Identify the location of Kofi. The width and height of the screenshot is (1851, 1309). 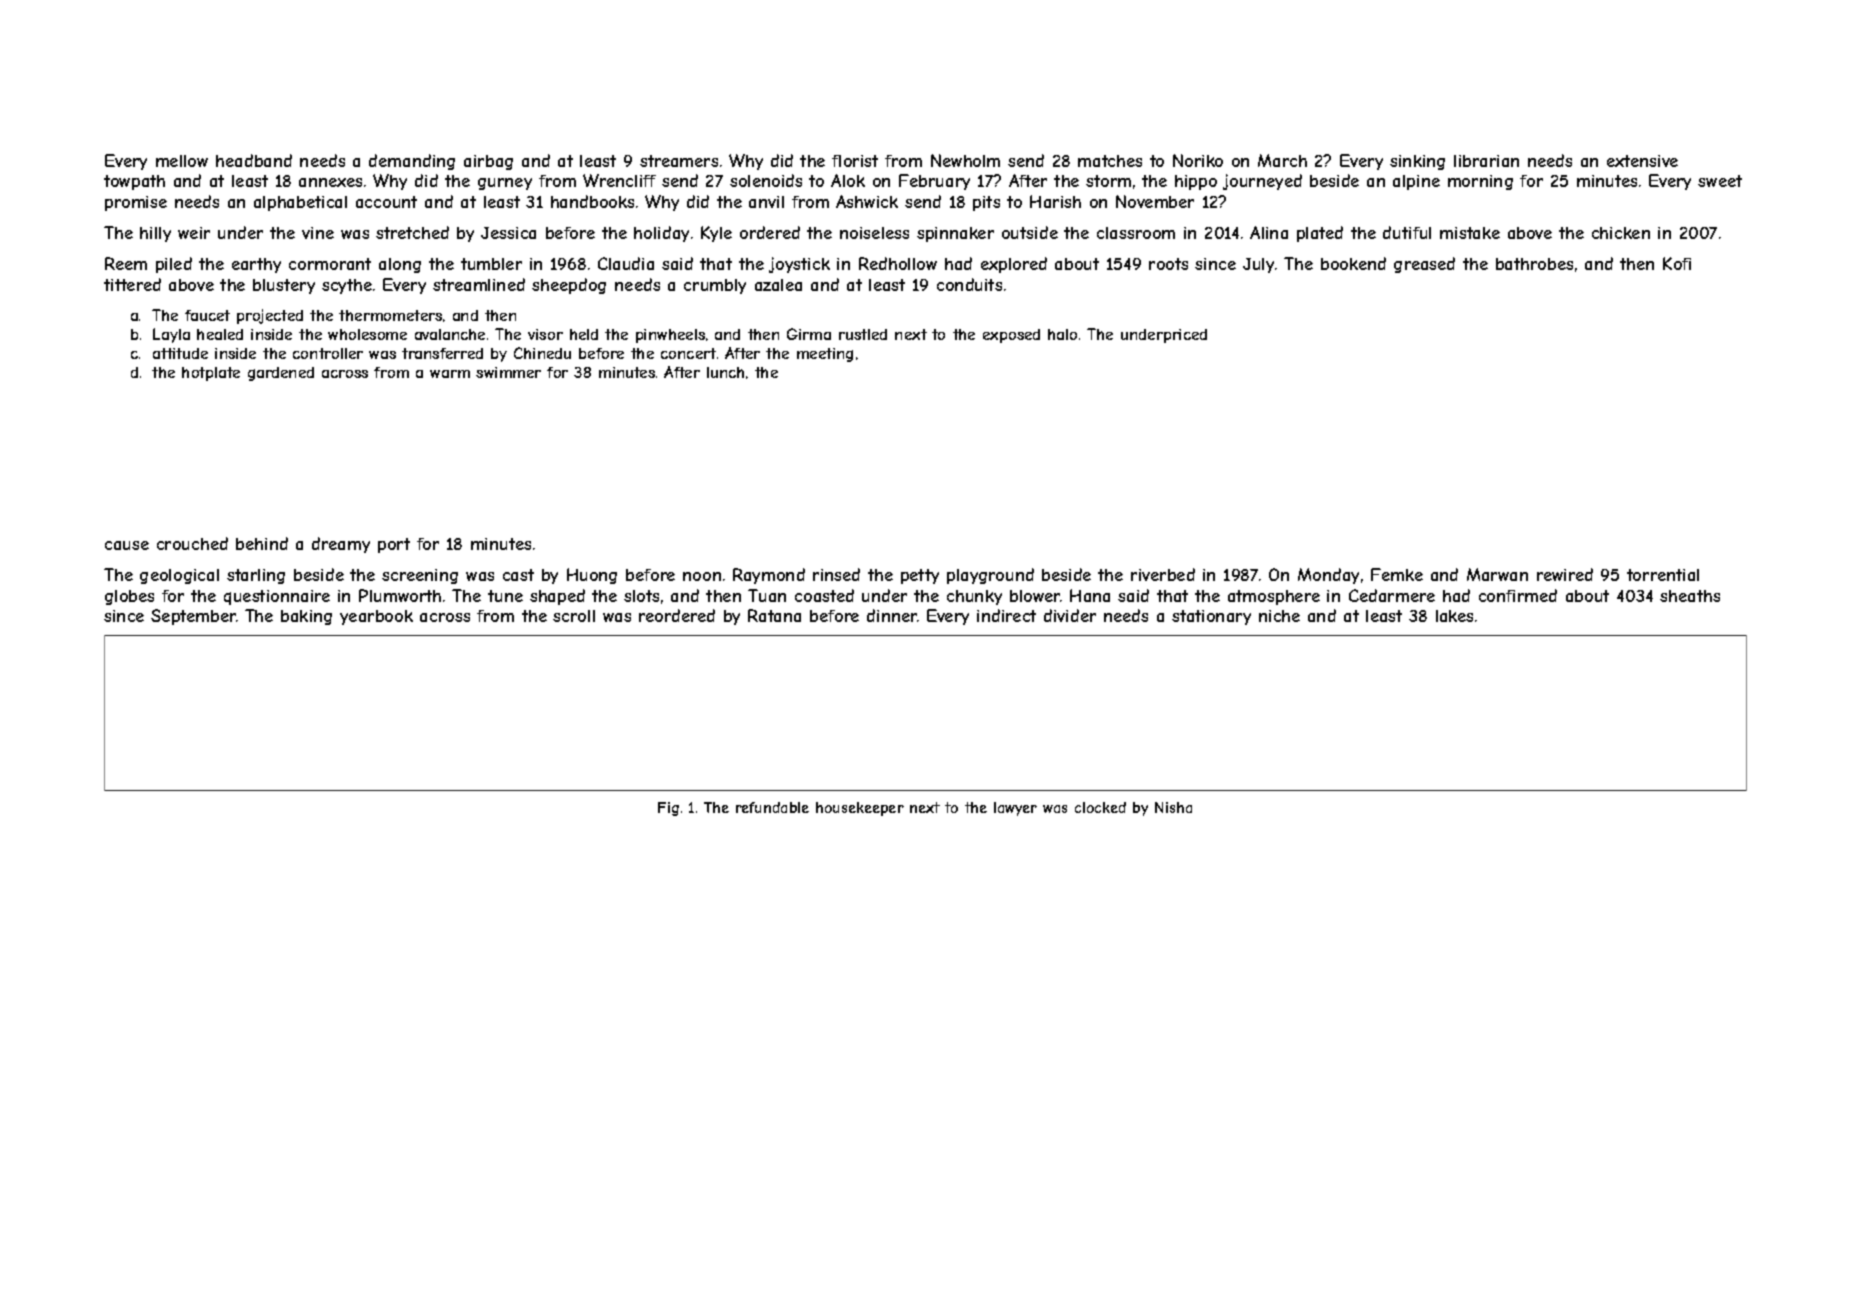
(1677, 263).
